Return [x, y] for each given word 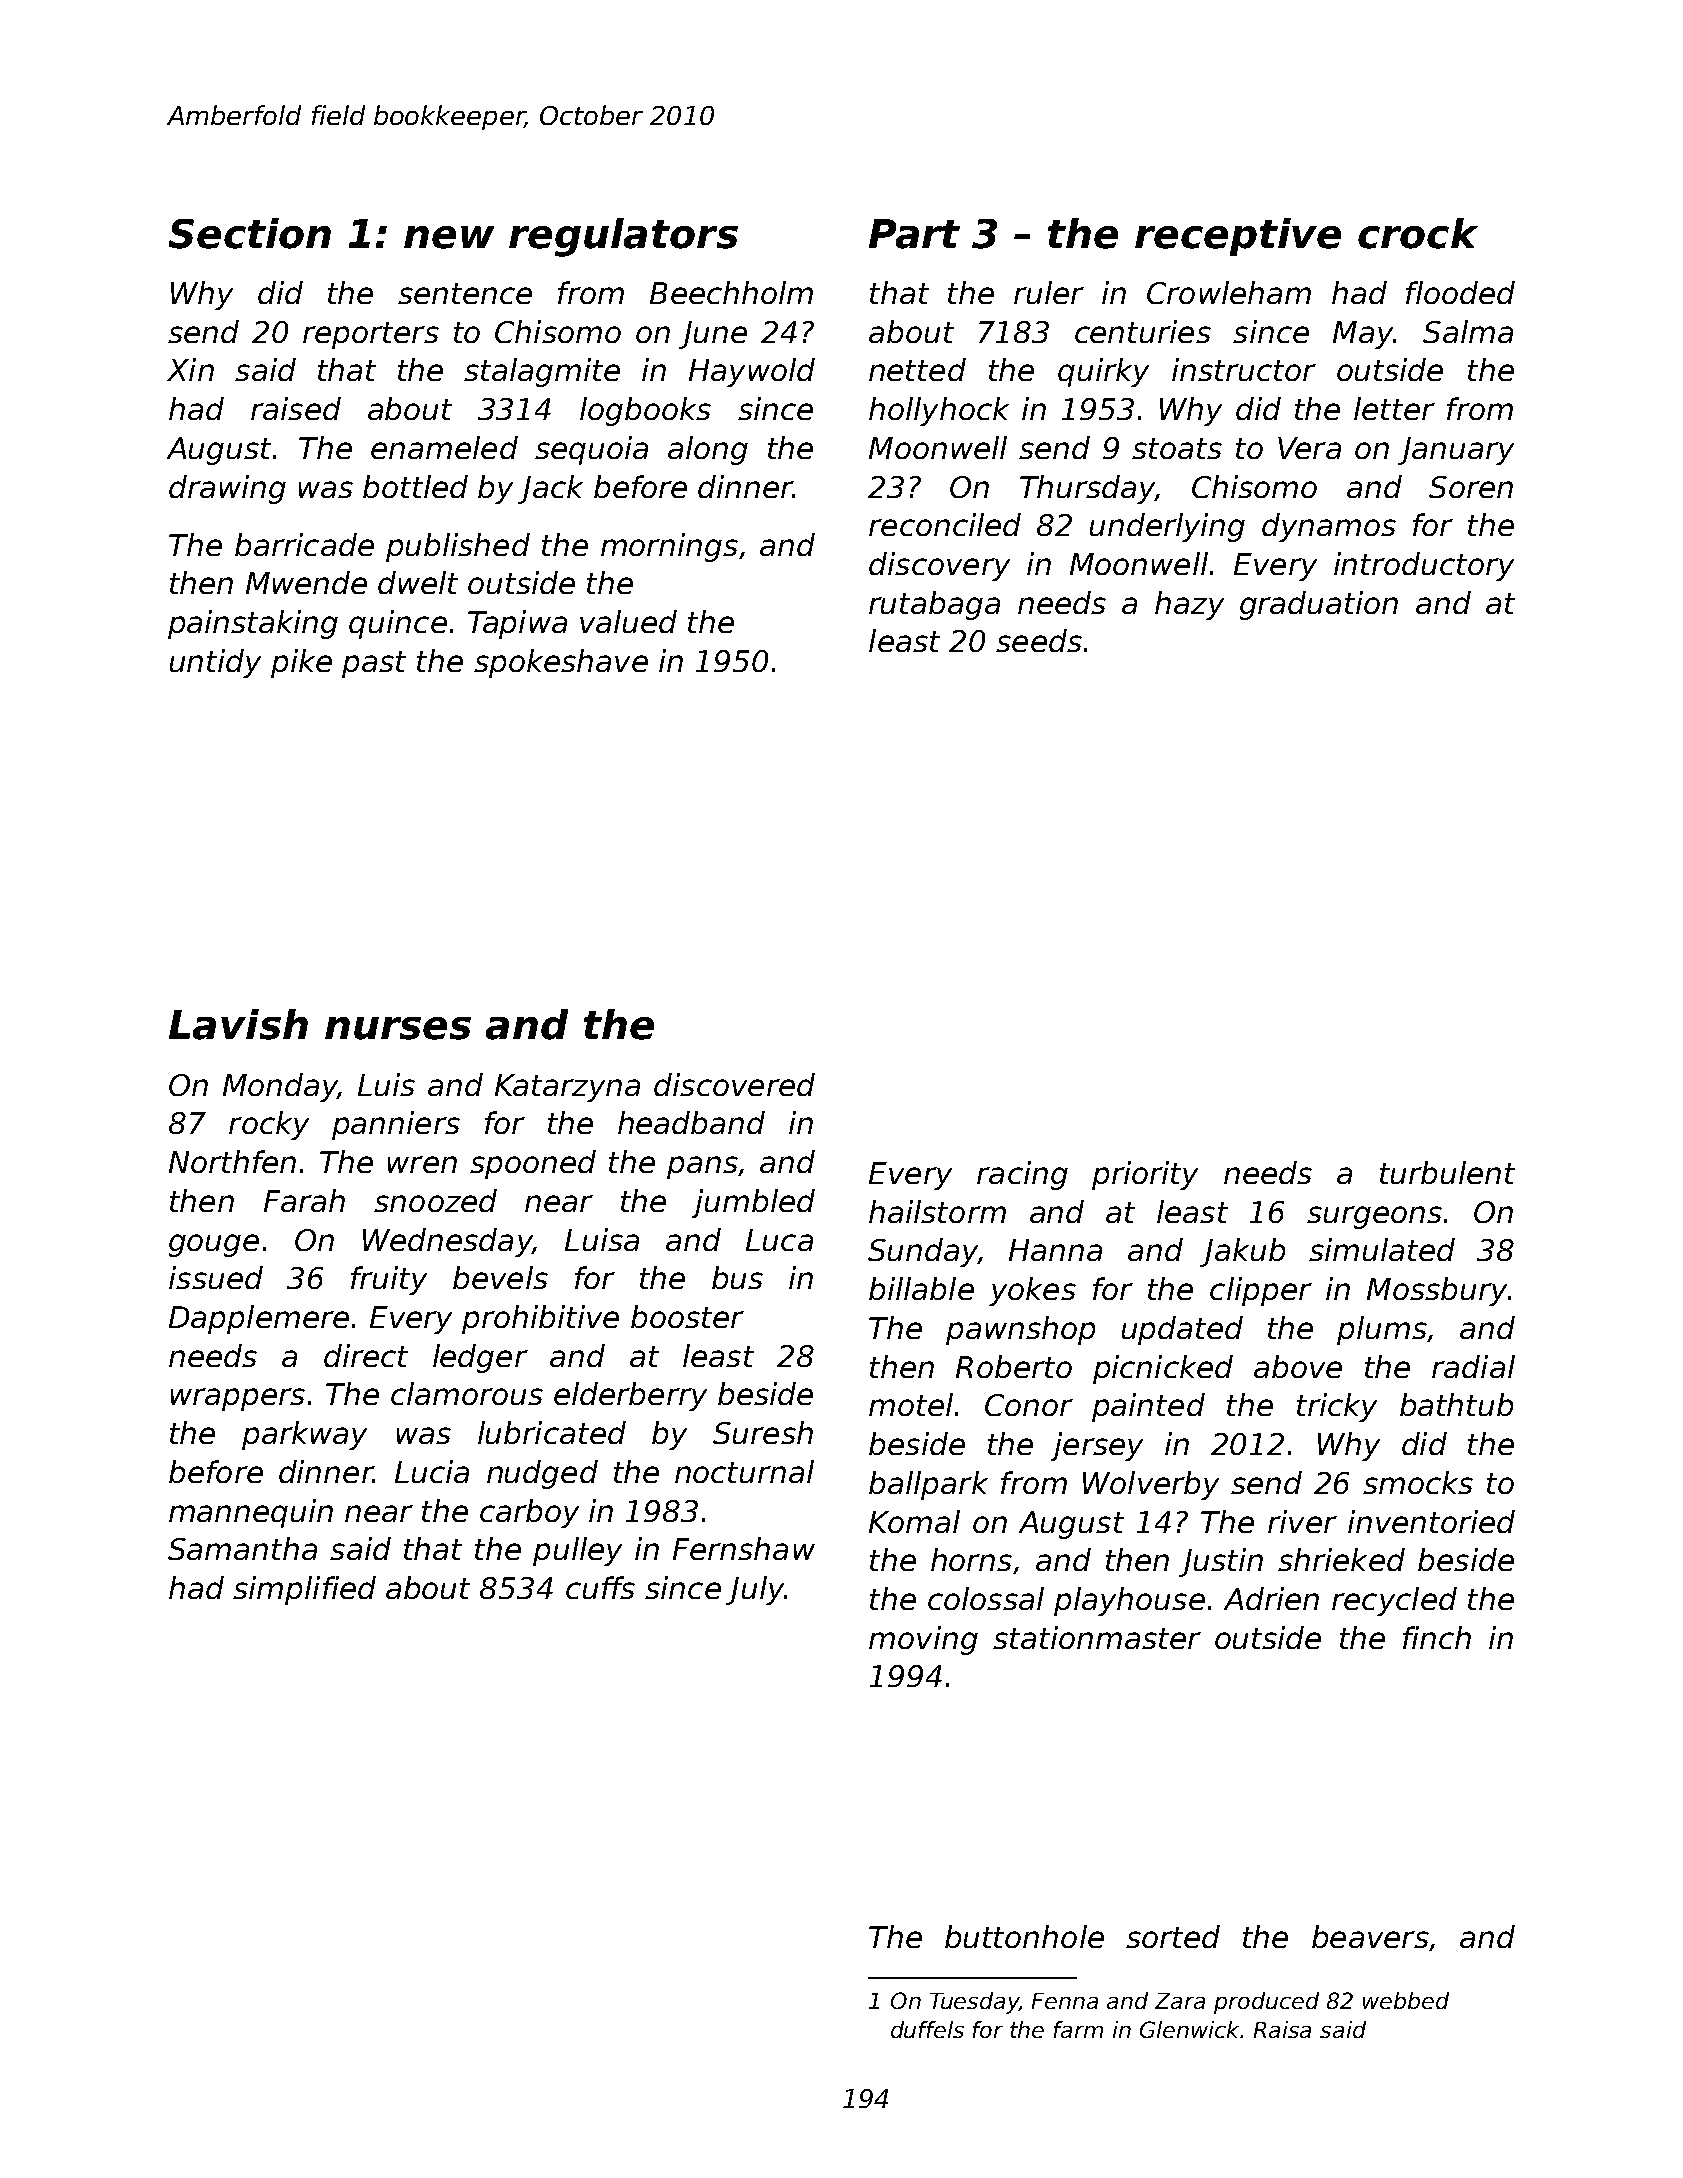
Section [250, 233]
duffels [927, 2029]
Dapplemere [259, 1319]
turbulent [1447, 1172]
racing [1022, 1175]
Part [914, 234]
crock [1418, 233]
